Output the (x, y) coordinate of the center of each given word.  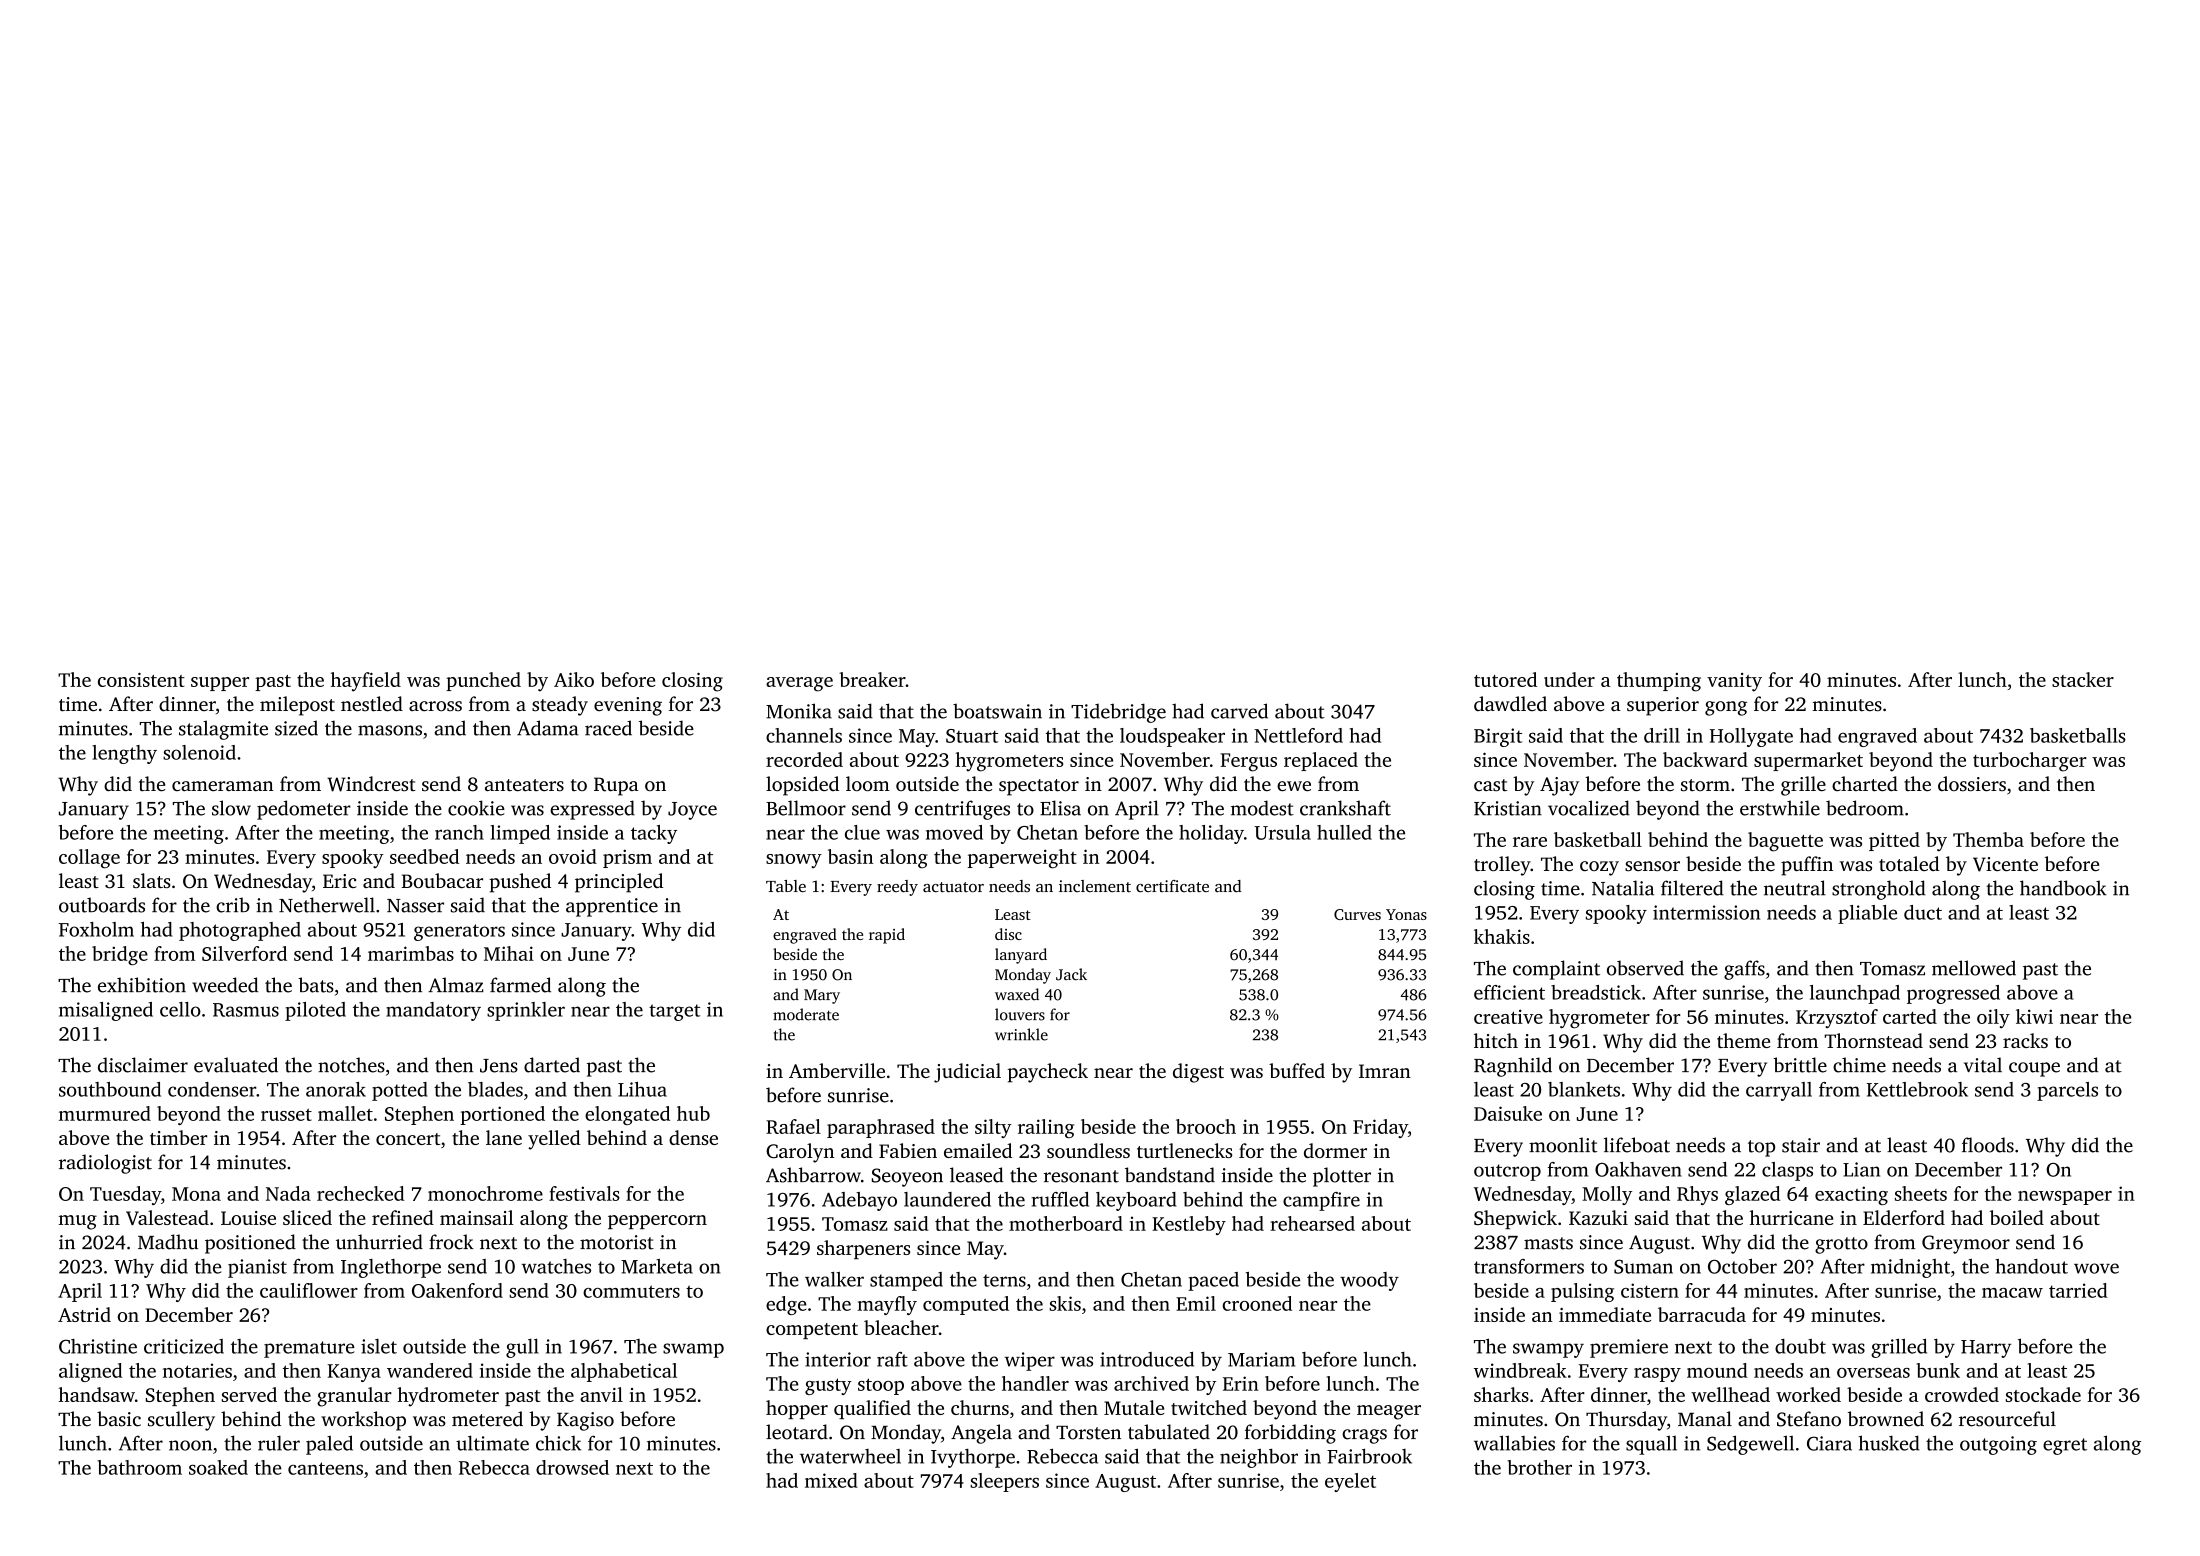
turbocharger (2030, 762)
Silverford (244, 953)
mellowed (1974, 968)
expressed (592, 810)
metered (487, 1419)
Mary (822, 996)
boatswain (997, 711)
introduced (1147, 1359)
